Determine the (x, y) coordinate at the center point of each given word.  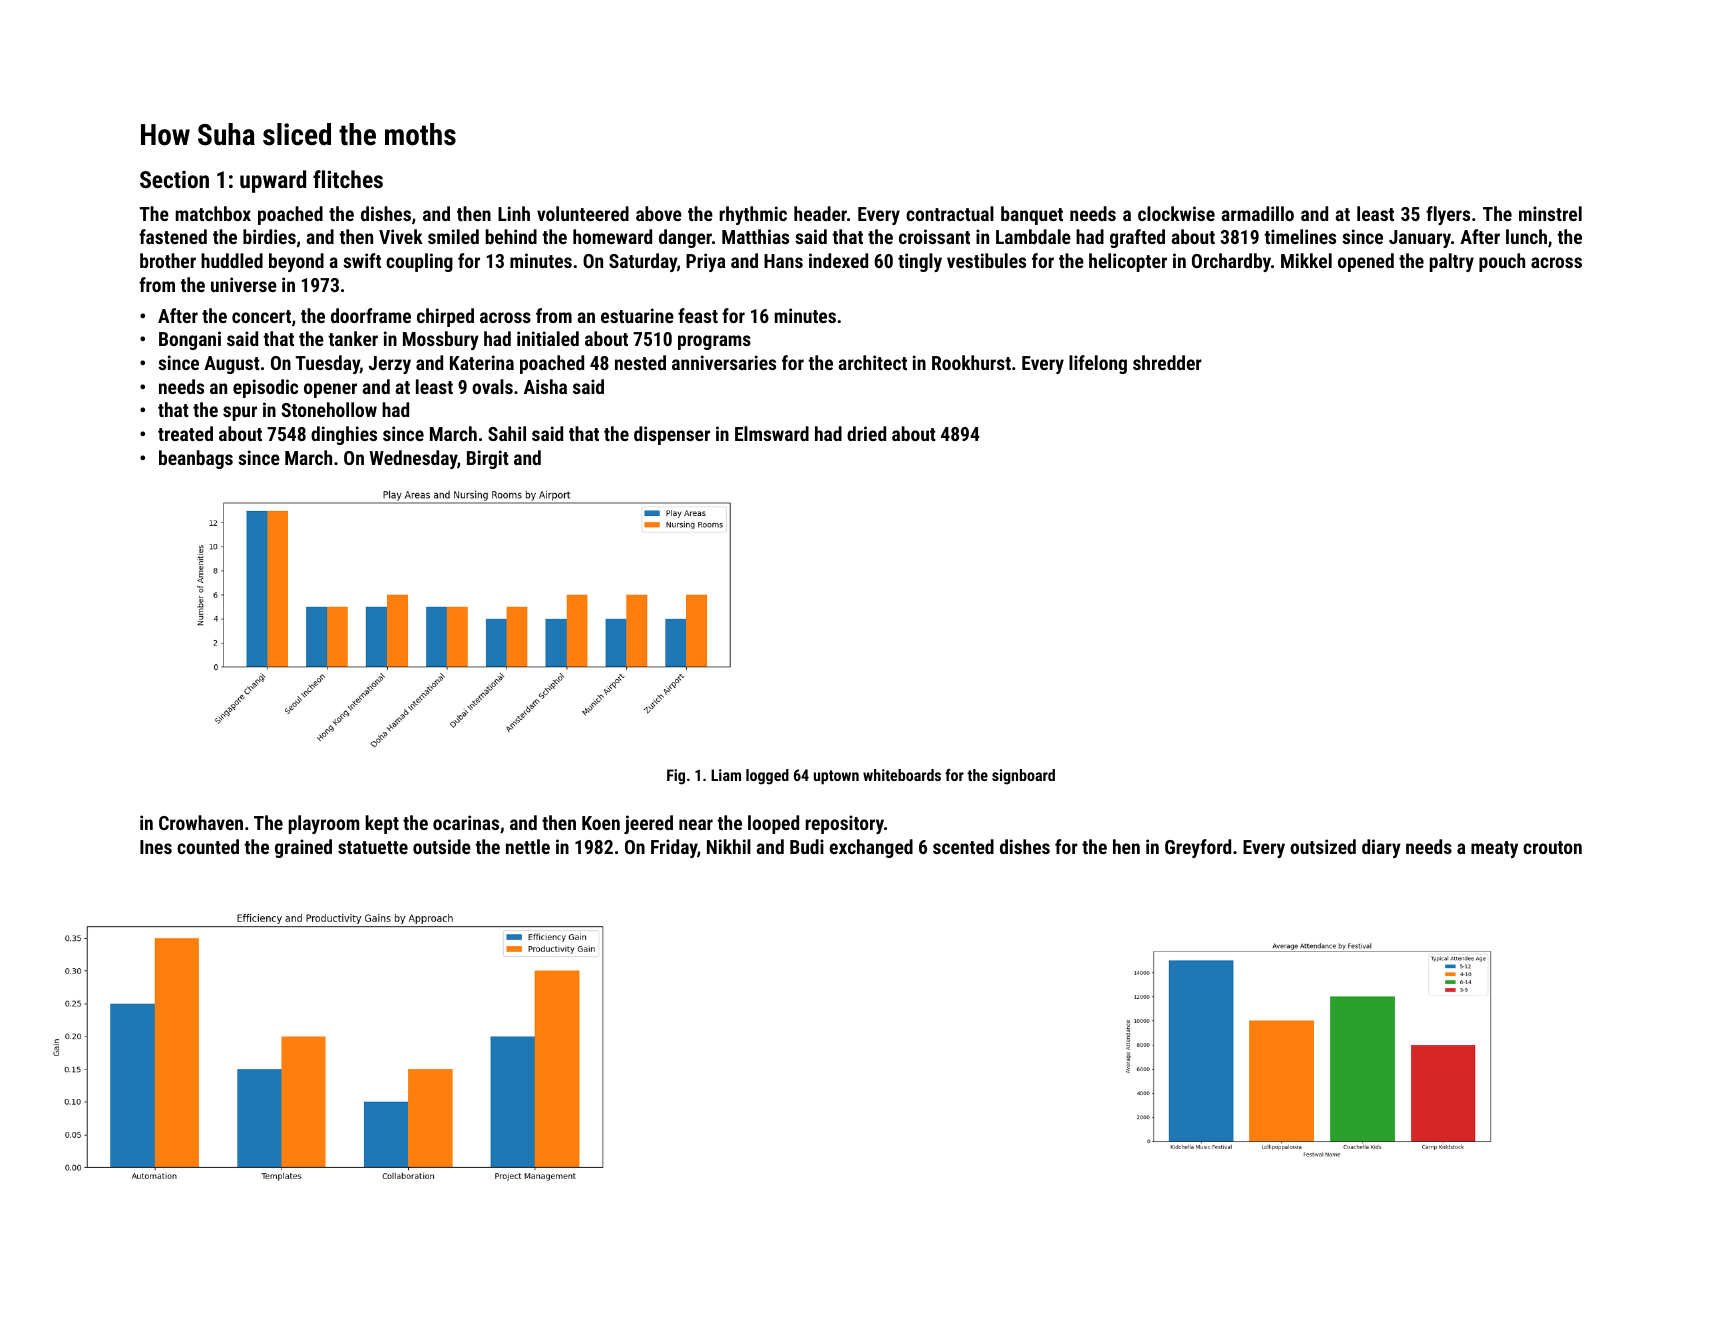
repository (844, 824)
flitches (348, 179)
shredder (1167, 362)
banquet (1032, 215)
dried (866, 433)
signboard (1023, 777)
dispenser (672, 435)
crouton (1552, 847)
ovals (492, 386)
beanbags (196, 459)
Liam (726, 775)
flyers (1448, 215)
